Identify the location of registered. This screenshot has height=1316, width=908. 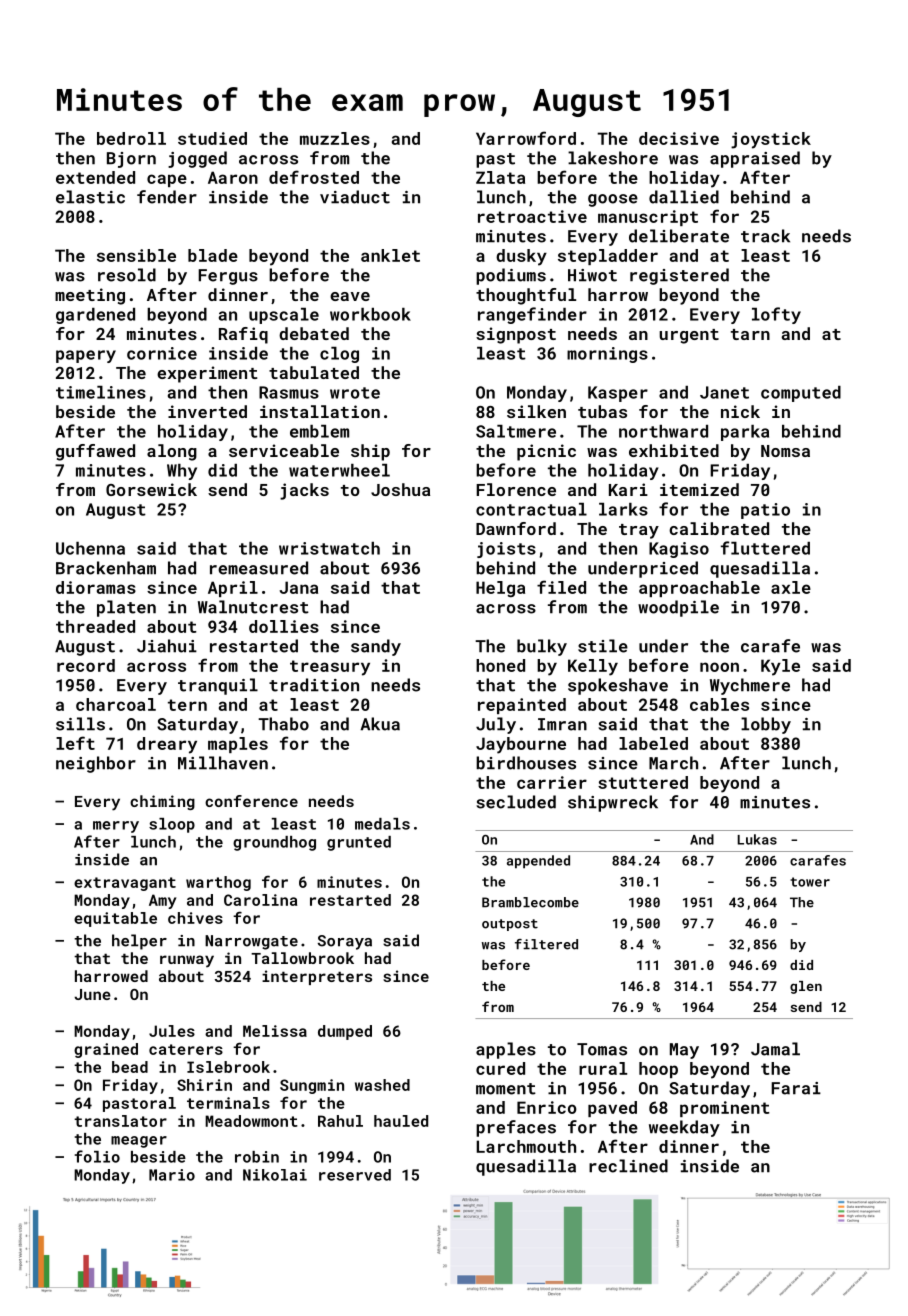
(679, 276).
